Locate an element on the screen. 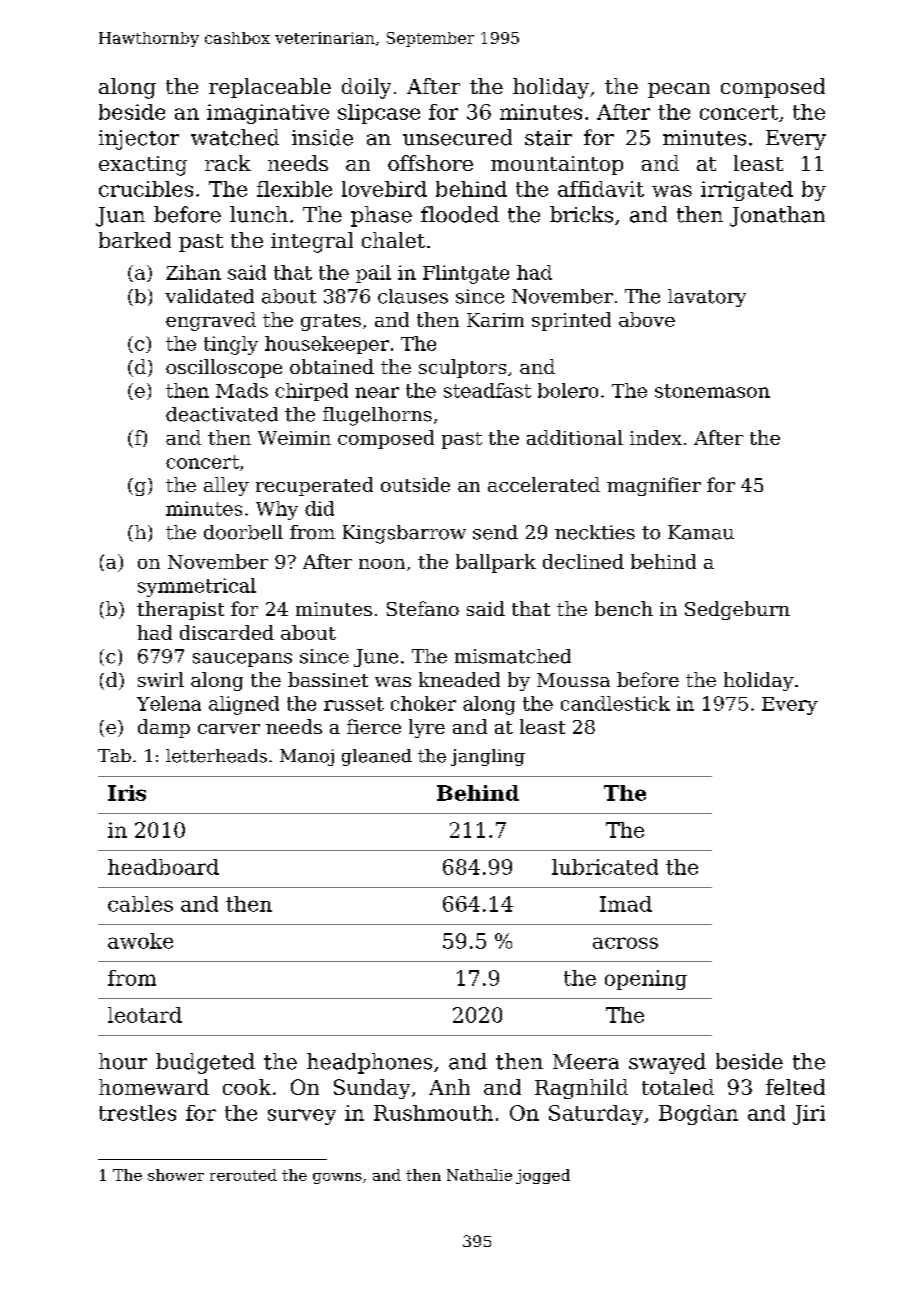 The height and width of the screenshot is (1314, 924). gowns is located at coordinates (337, 1178).
